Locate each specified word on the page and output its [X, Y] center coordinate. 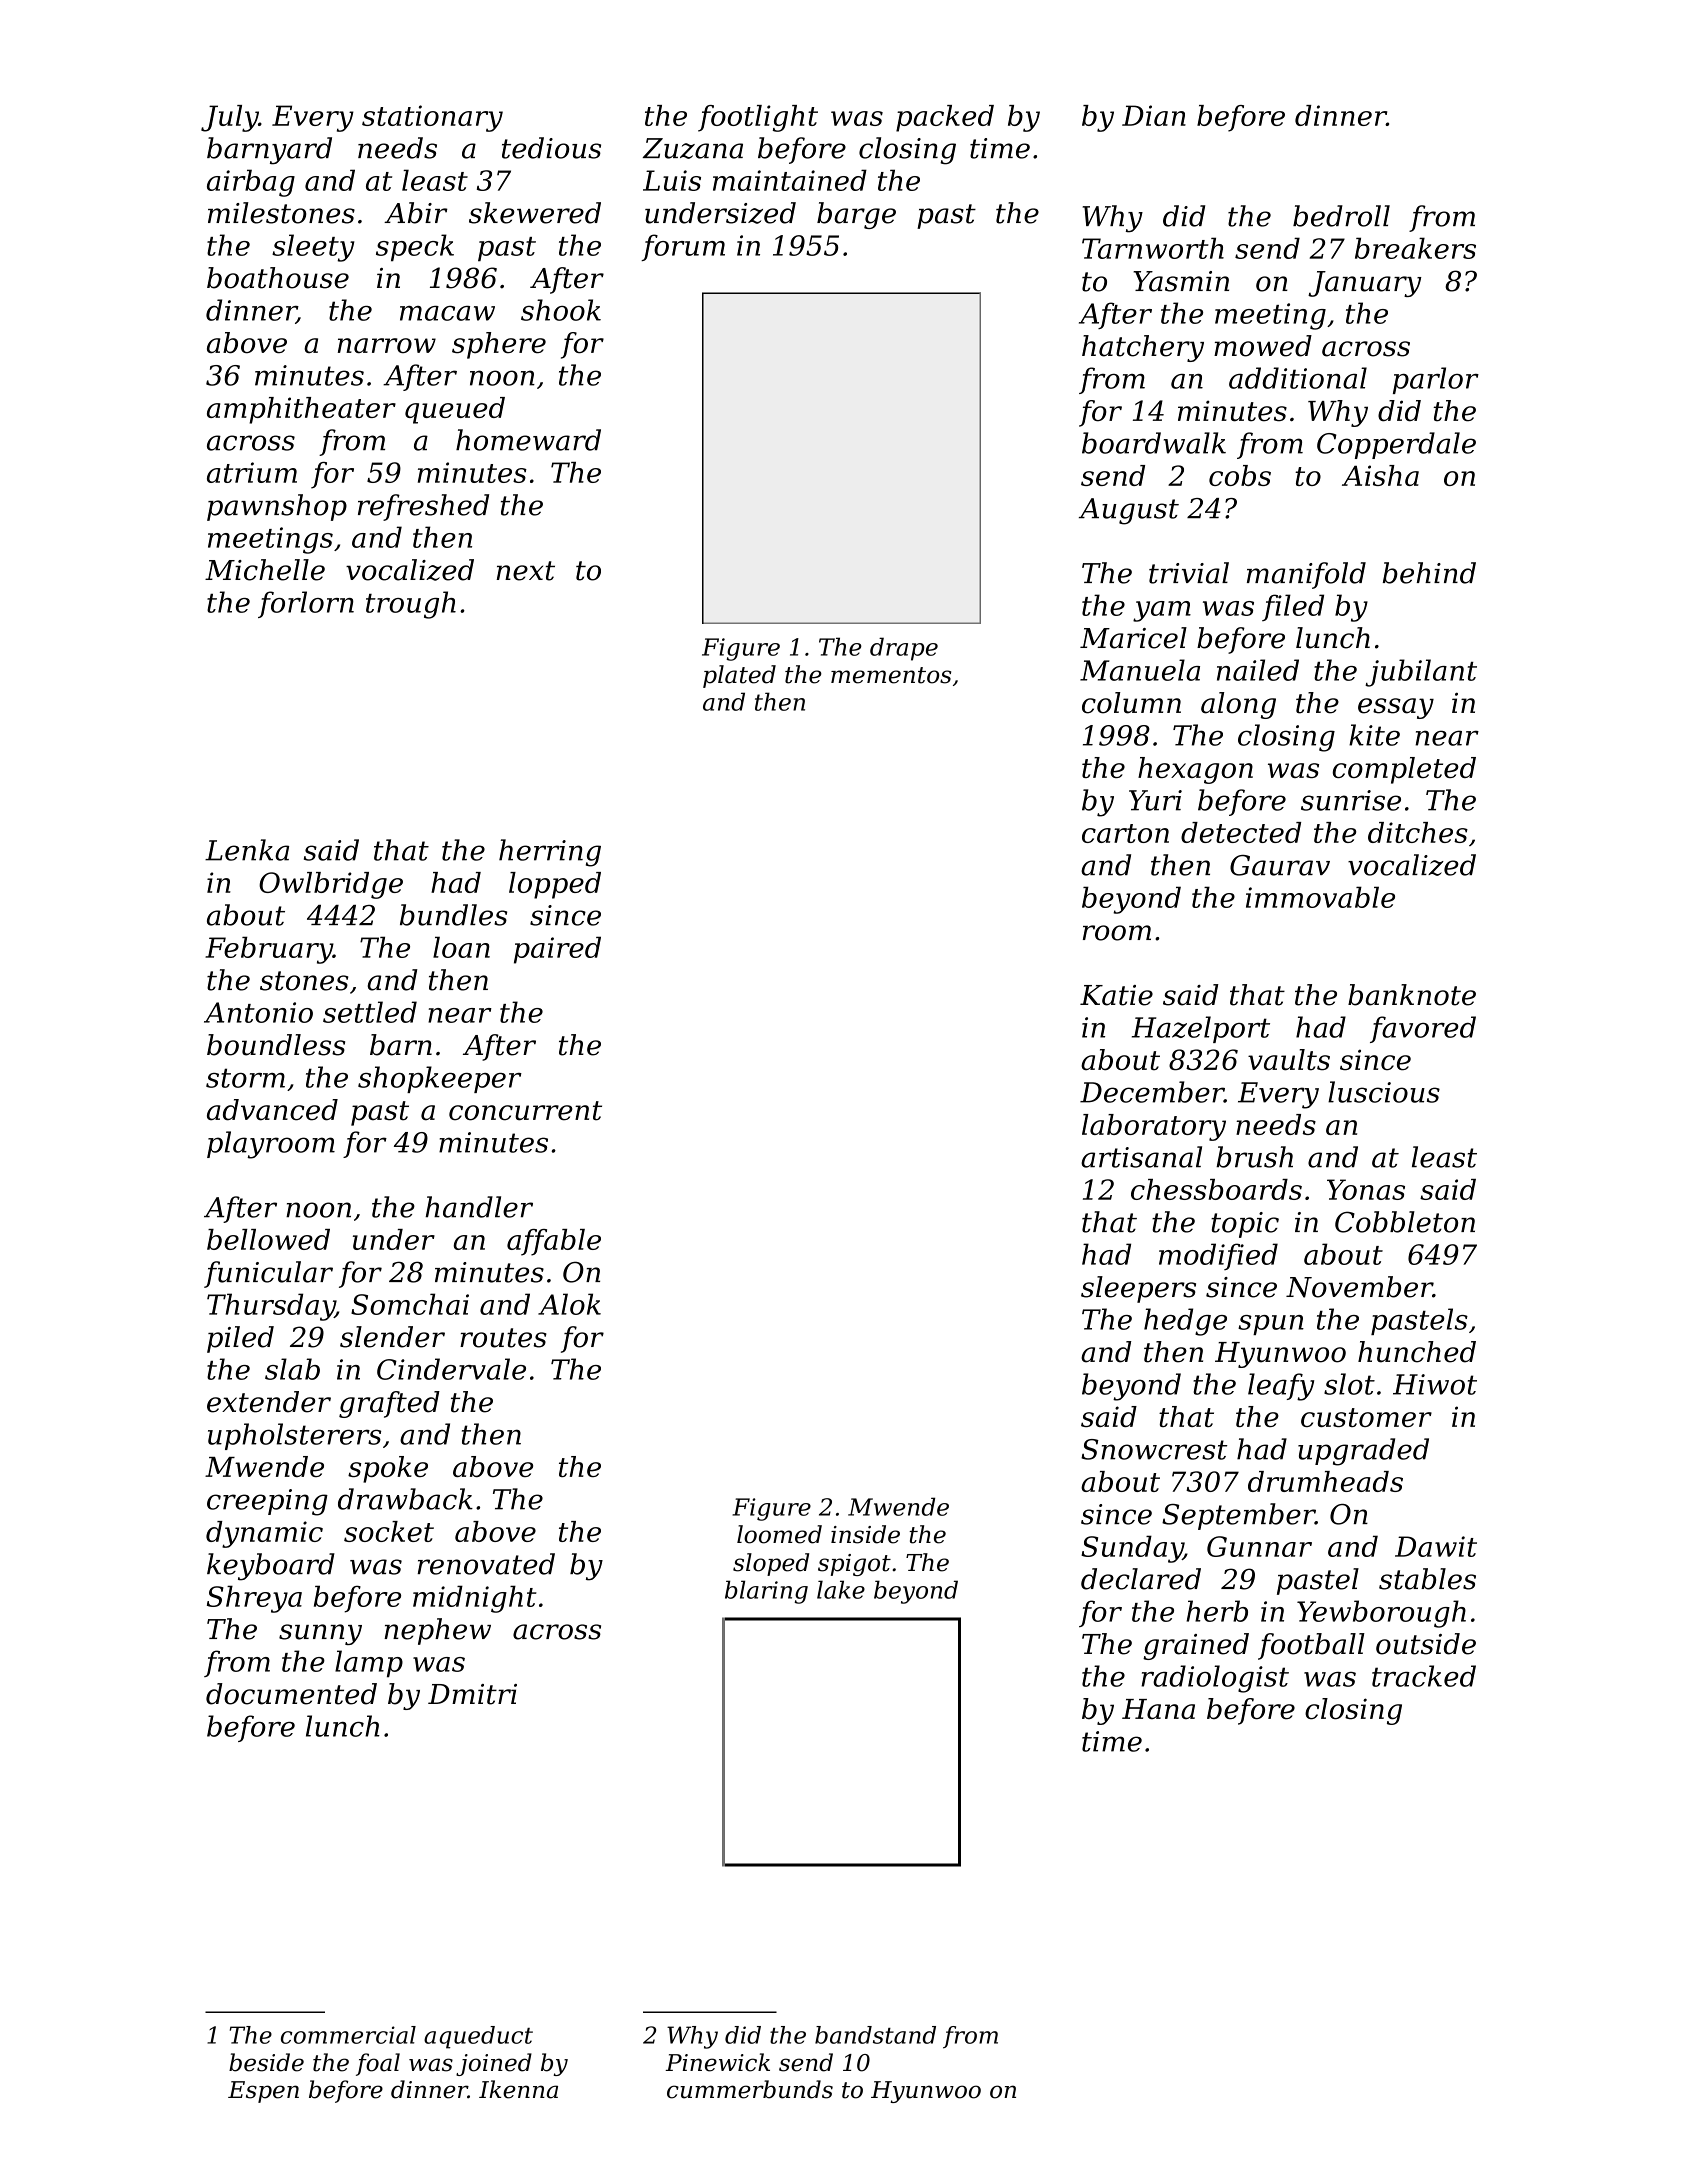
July [230, 118]
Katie [1116, 995]
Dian [1154, 115]
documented [291, 1694]
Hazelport [1201, 1029]
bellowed [268, 1239]
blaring [766, 1592]
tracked [1424, 1676]
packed [945, 118]
